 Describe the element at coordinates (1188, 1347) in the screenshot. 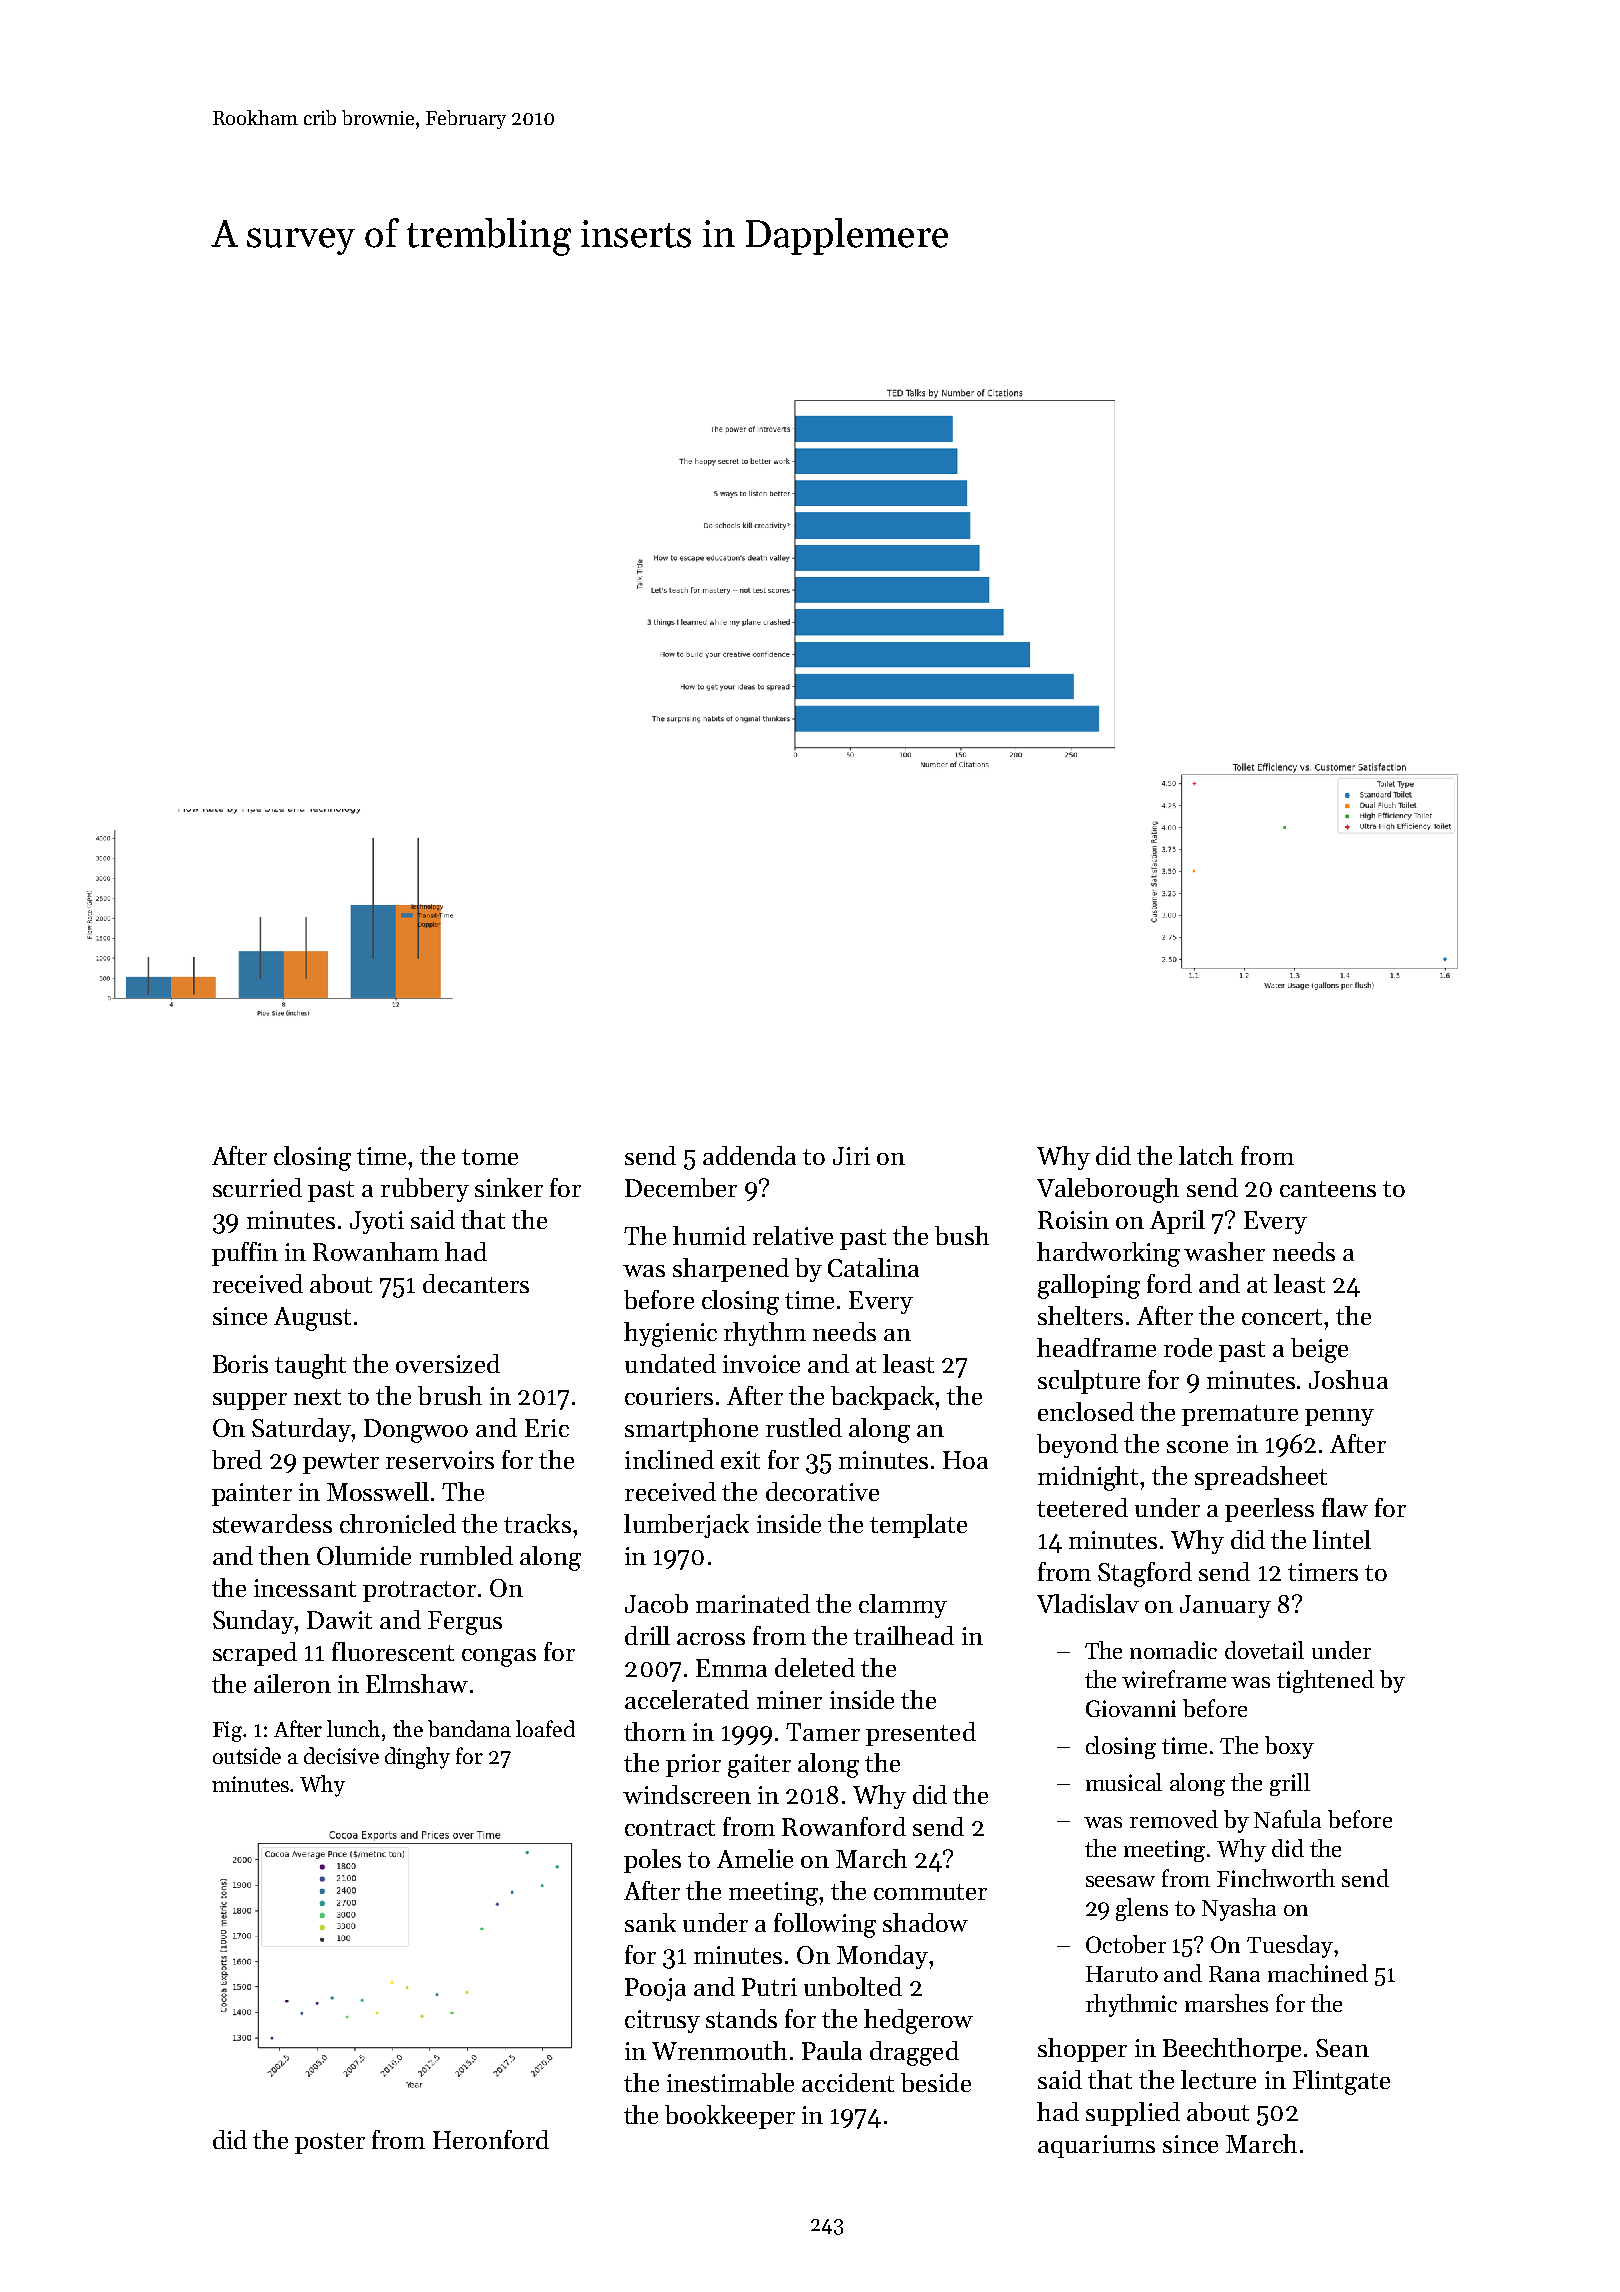

I see `rode` at that location.
